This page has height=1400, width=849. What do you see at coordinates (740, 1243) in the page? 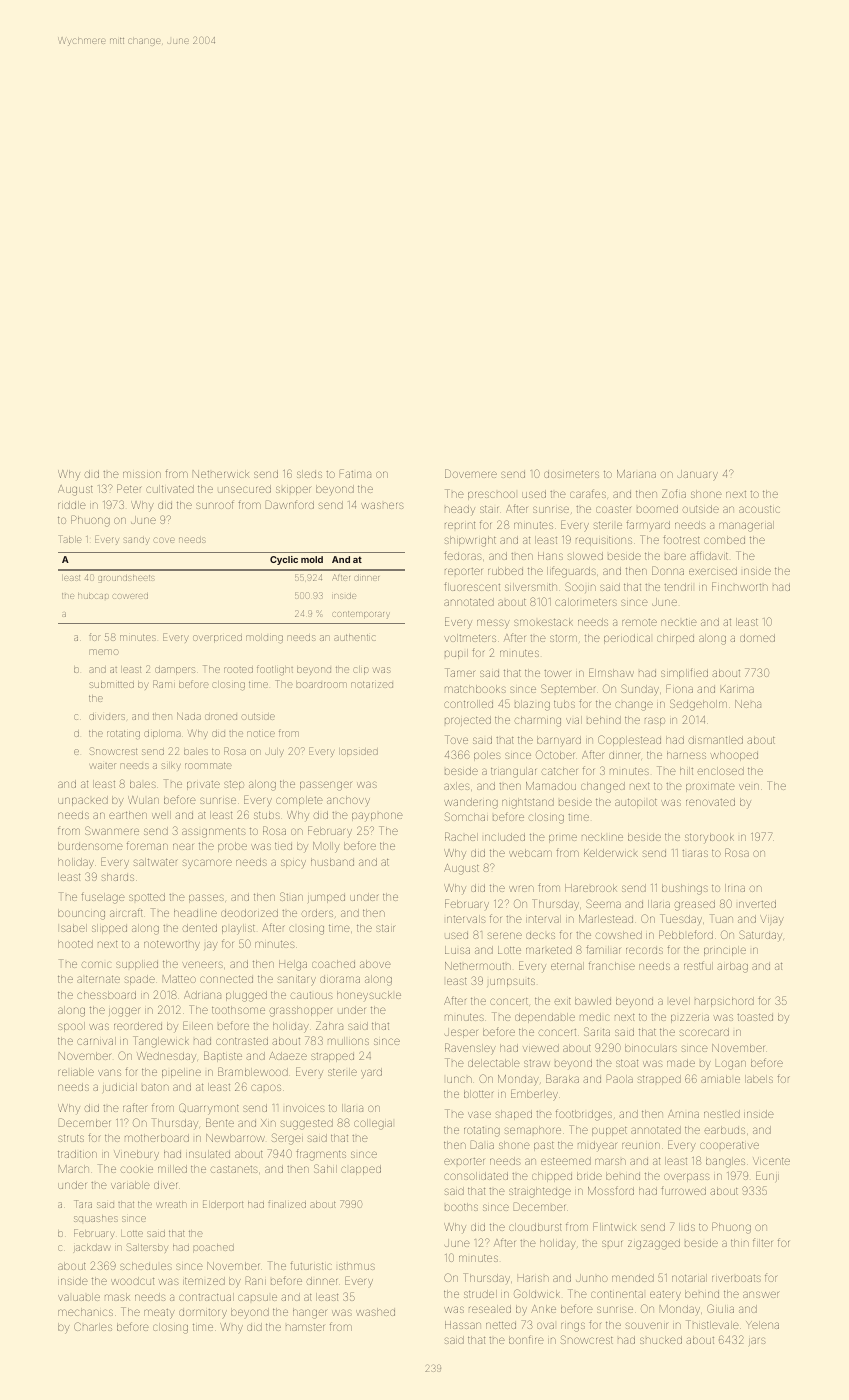
I see `thin` at bounding box center [740, 1243].
